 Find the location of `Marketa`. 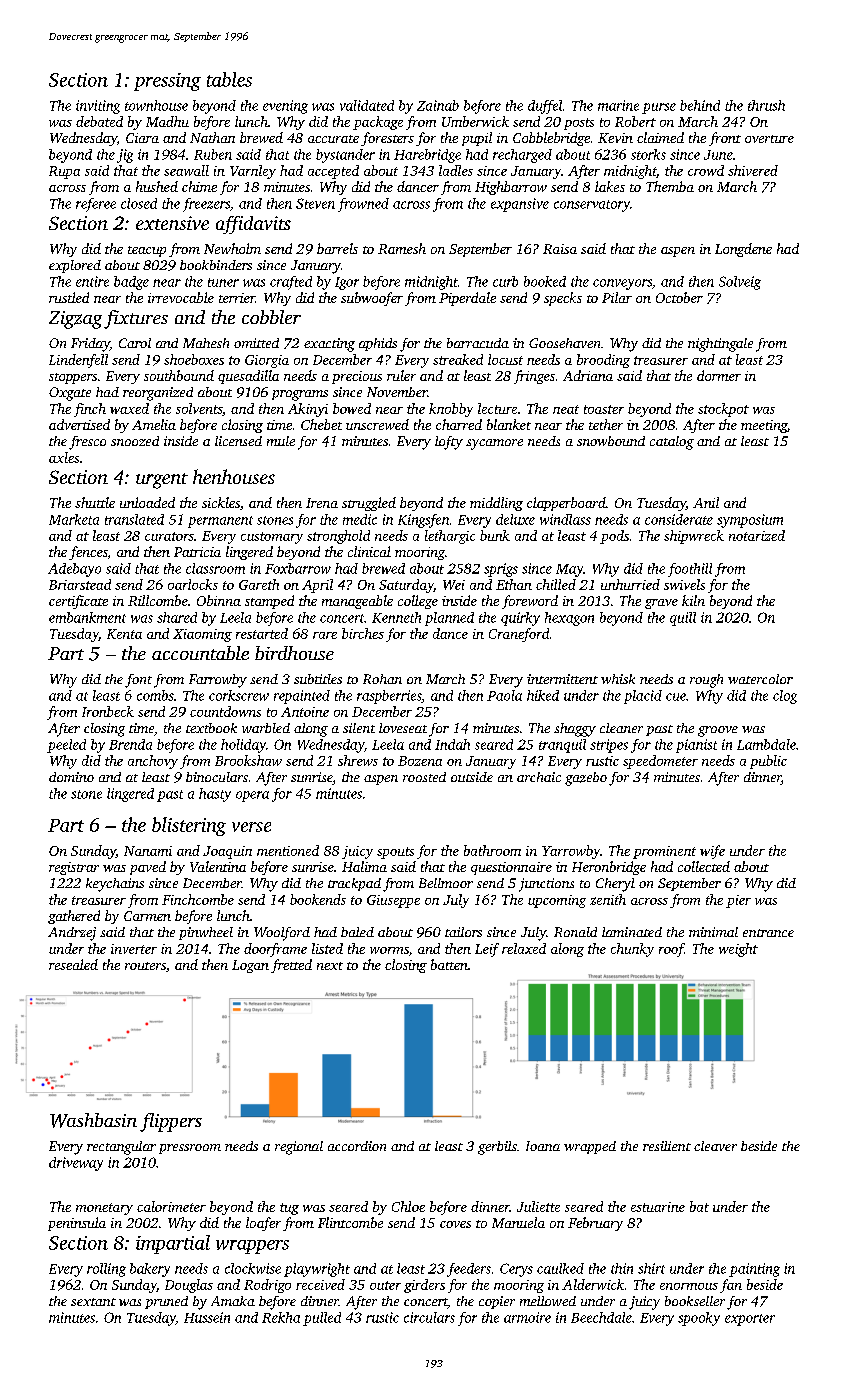

Marketa is located at coordinates (74, 519).
